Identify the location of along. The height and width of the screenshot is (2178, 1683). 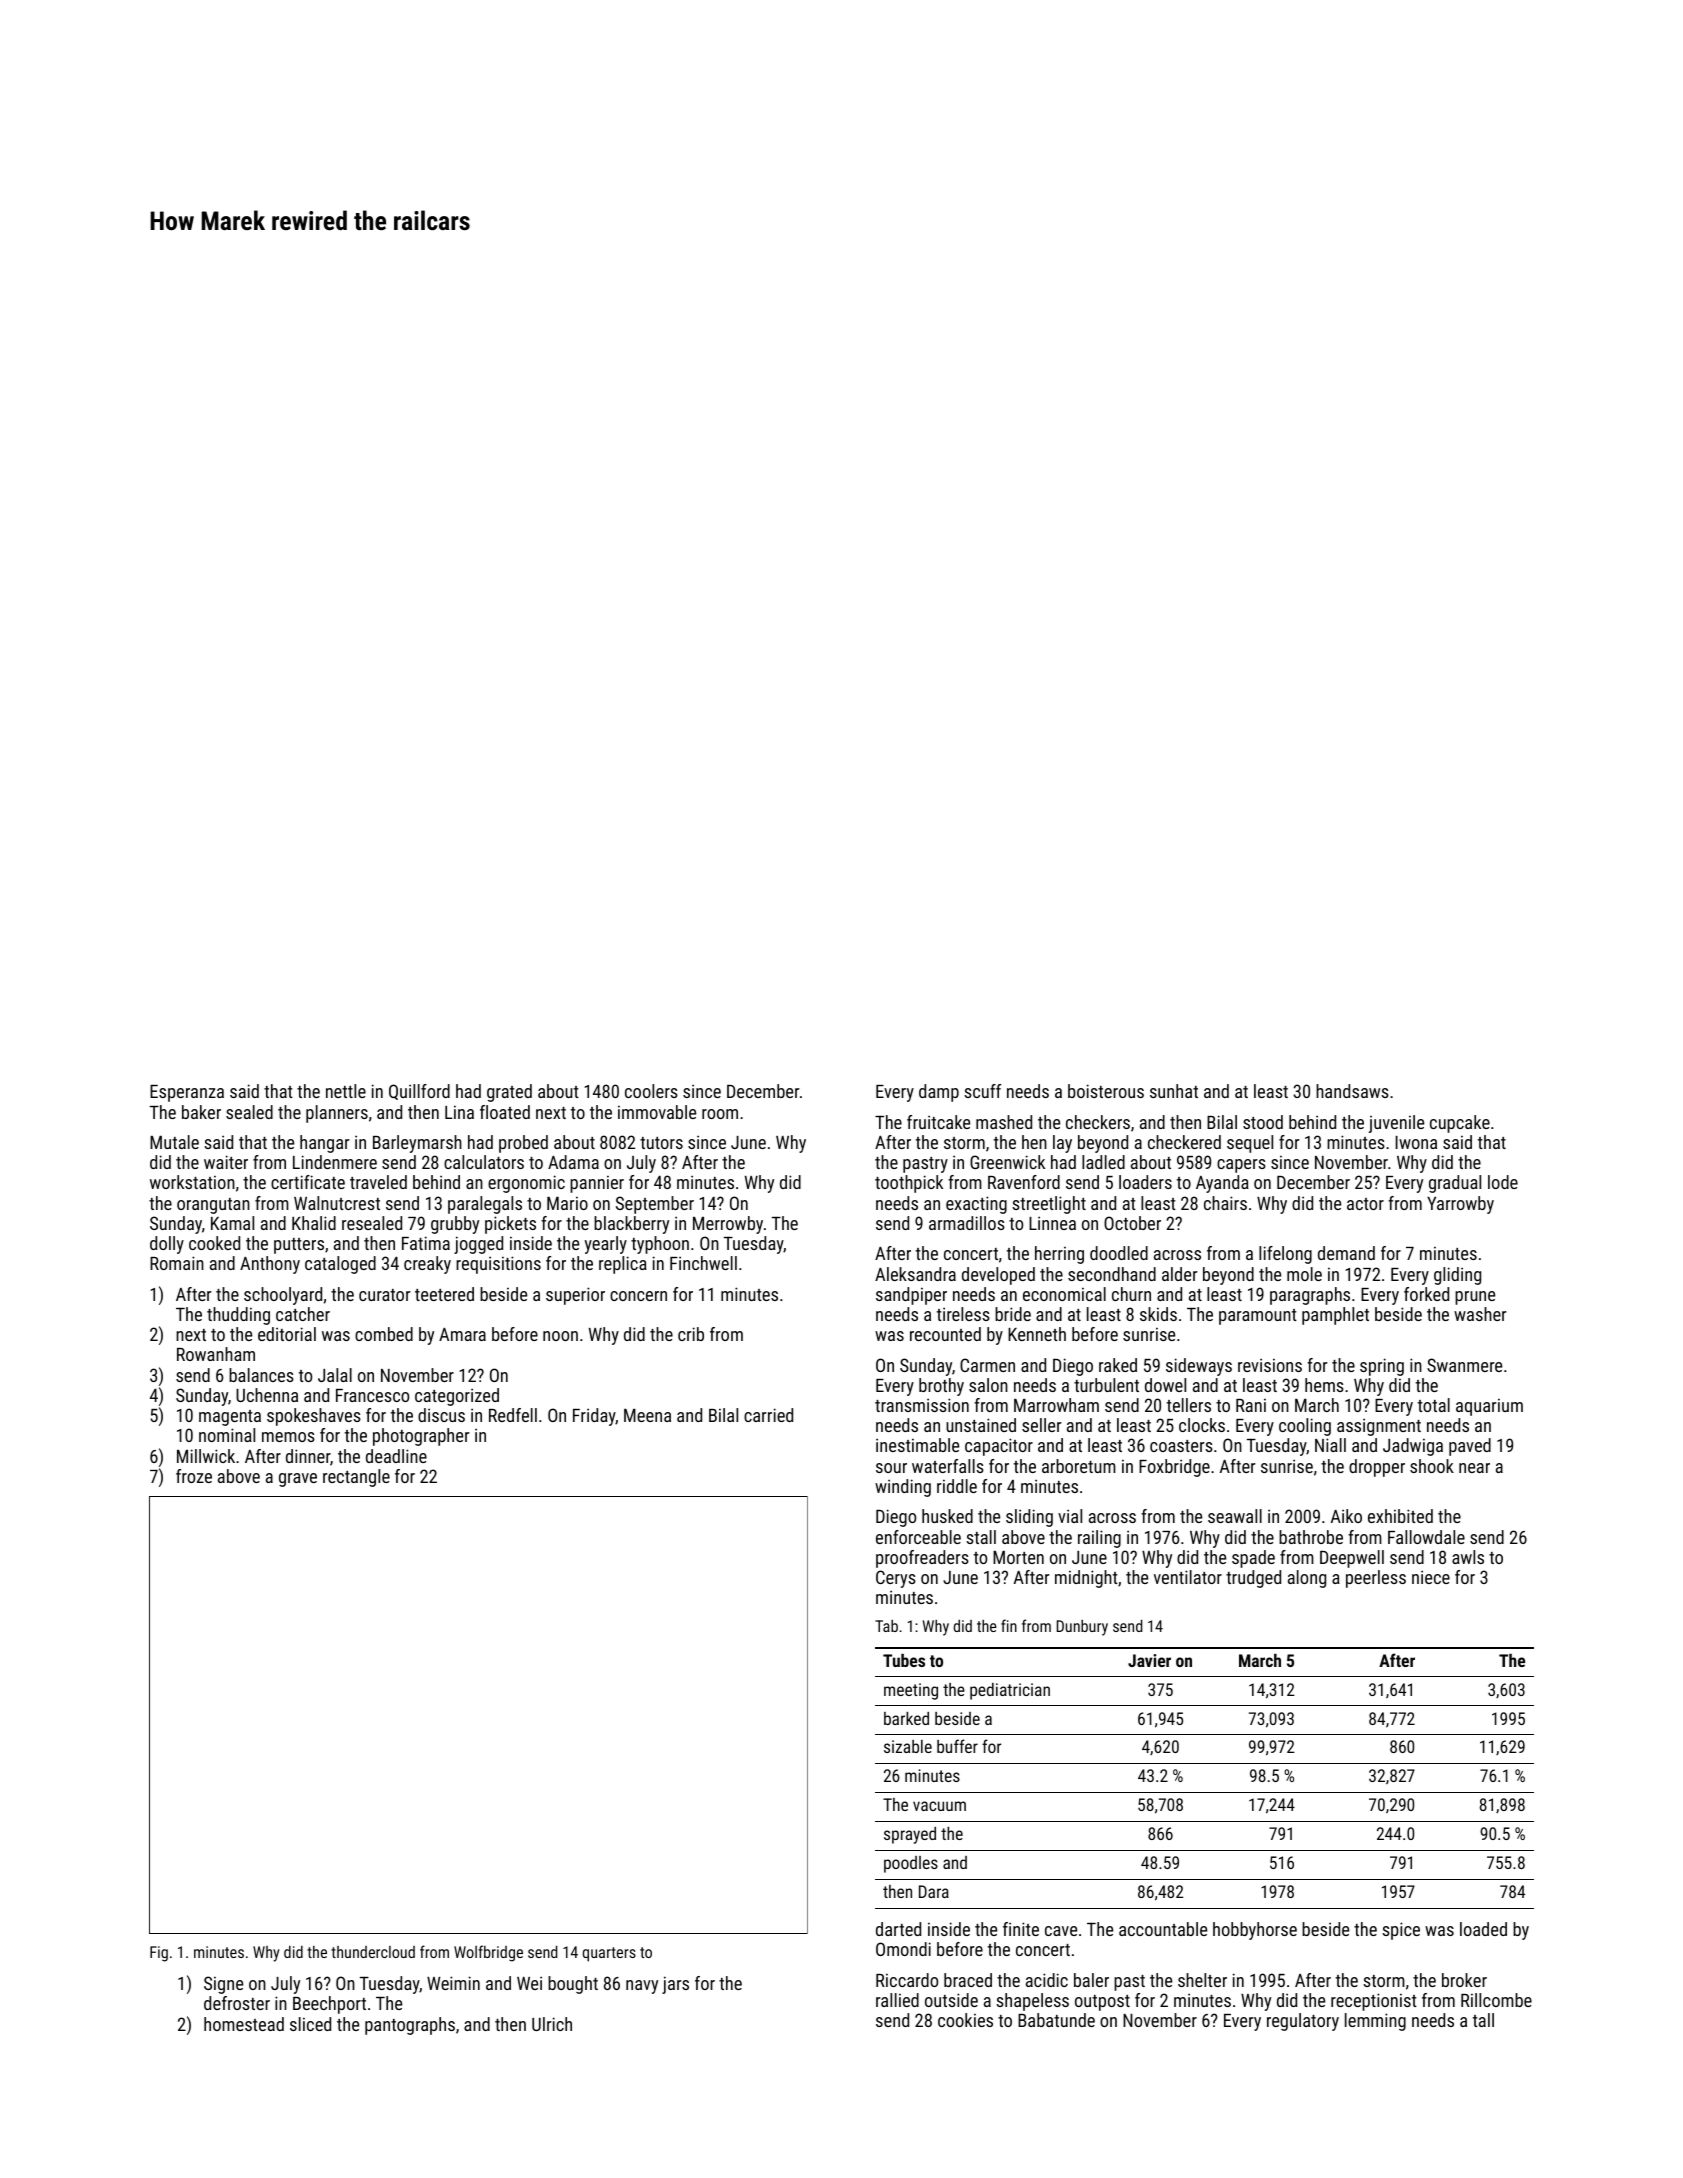
(1307, 1579).
